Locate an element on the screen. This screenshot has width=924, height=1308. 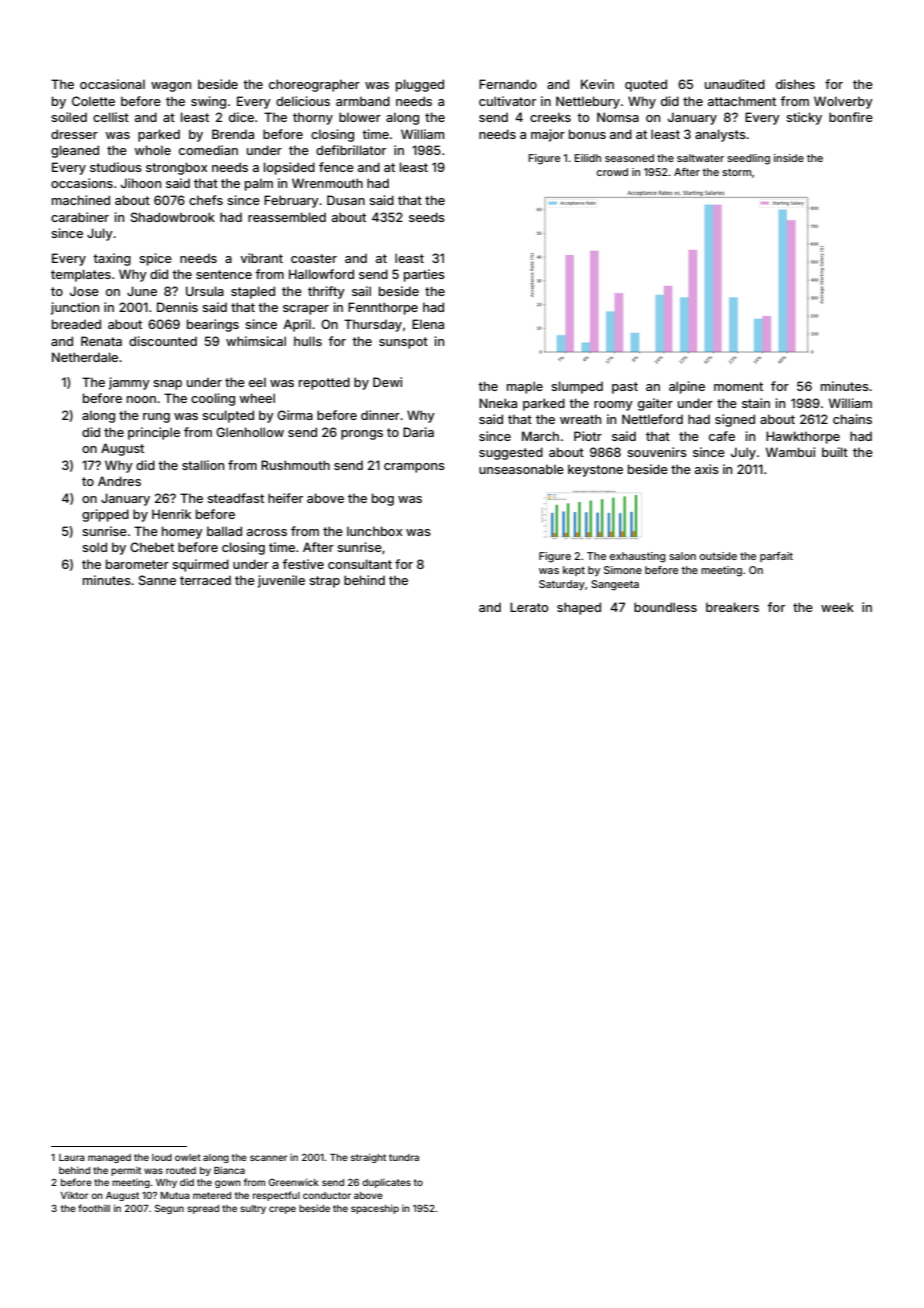
Laura is located at coordinates (72, 1157).
